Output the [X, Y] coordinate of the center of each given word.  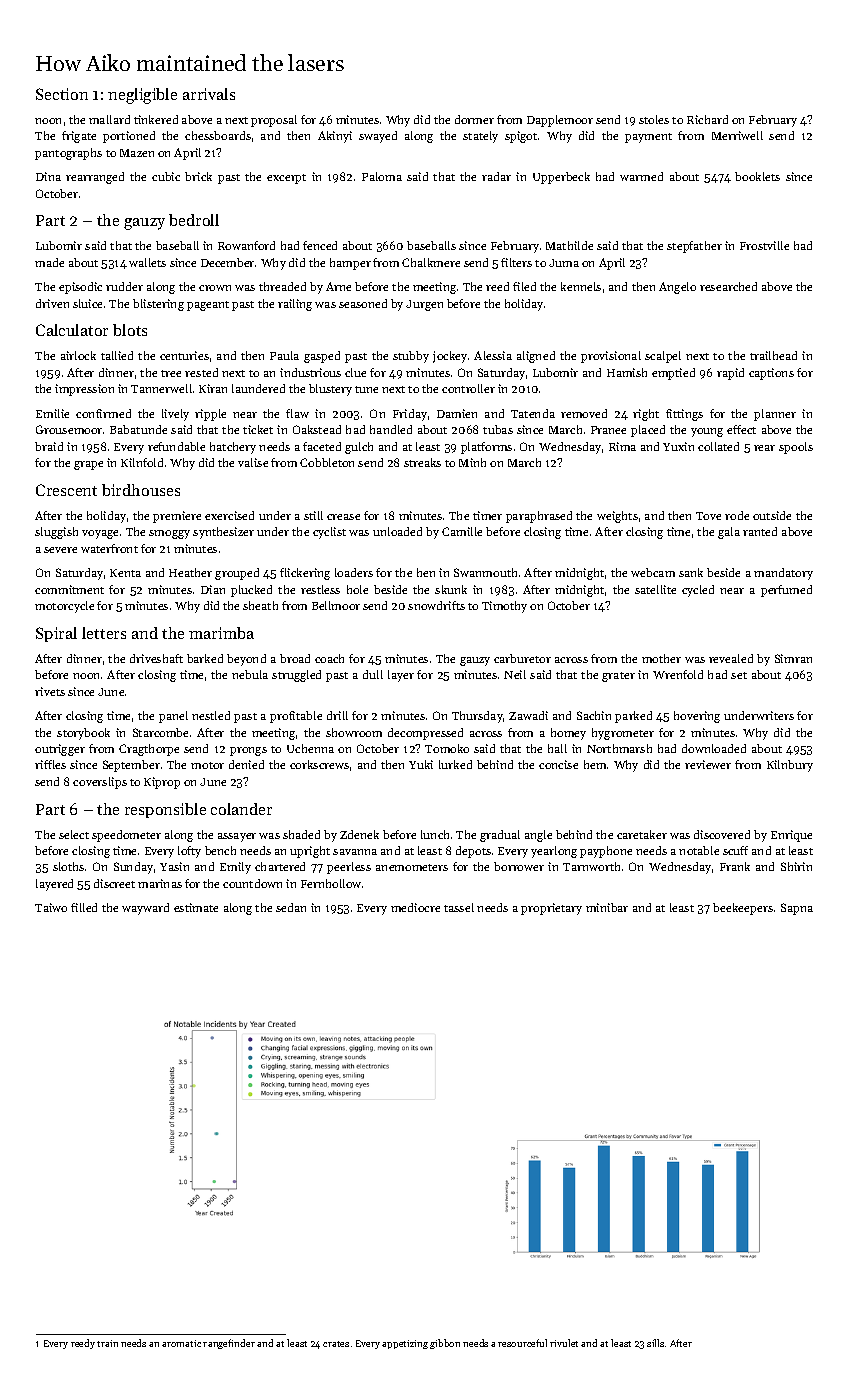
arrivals [209, 94]
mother [661, 658]
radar [496, 176]
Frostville [764, 245]
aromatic [181, 1343]
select [74, 834]
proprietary [551, 909]
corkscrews [319, 764]
